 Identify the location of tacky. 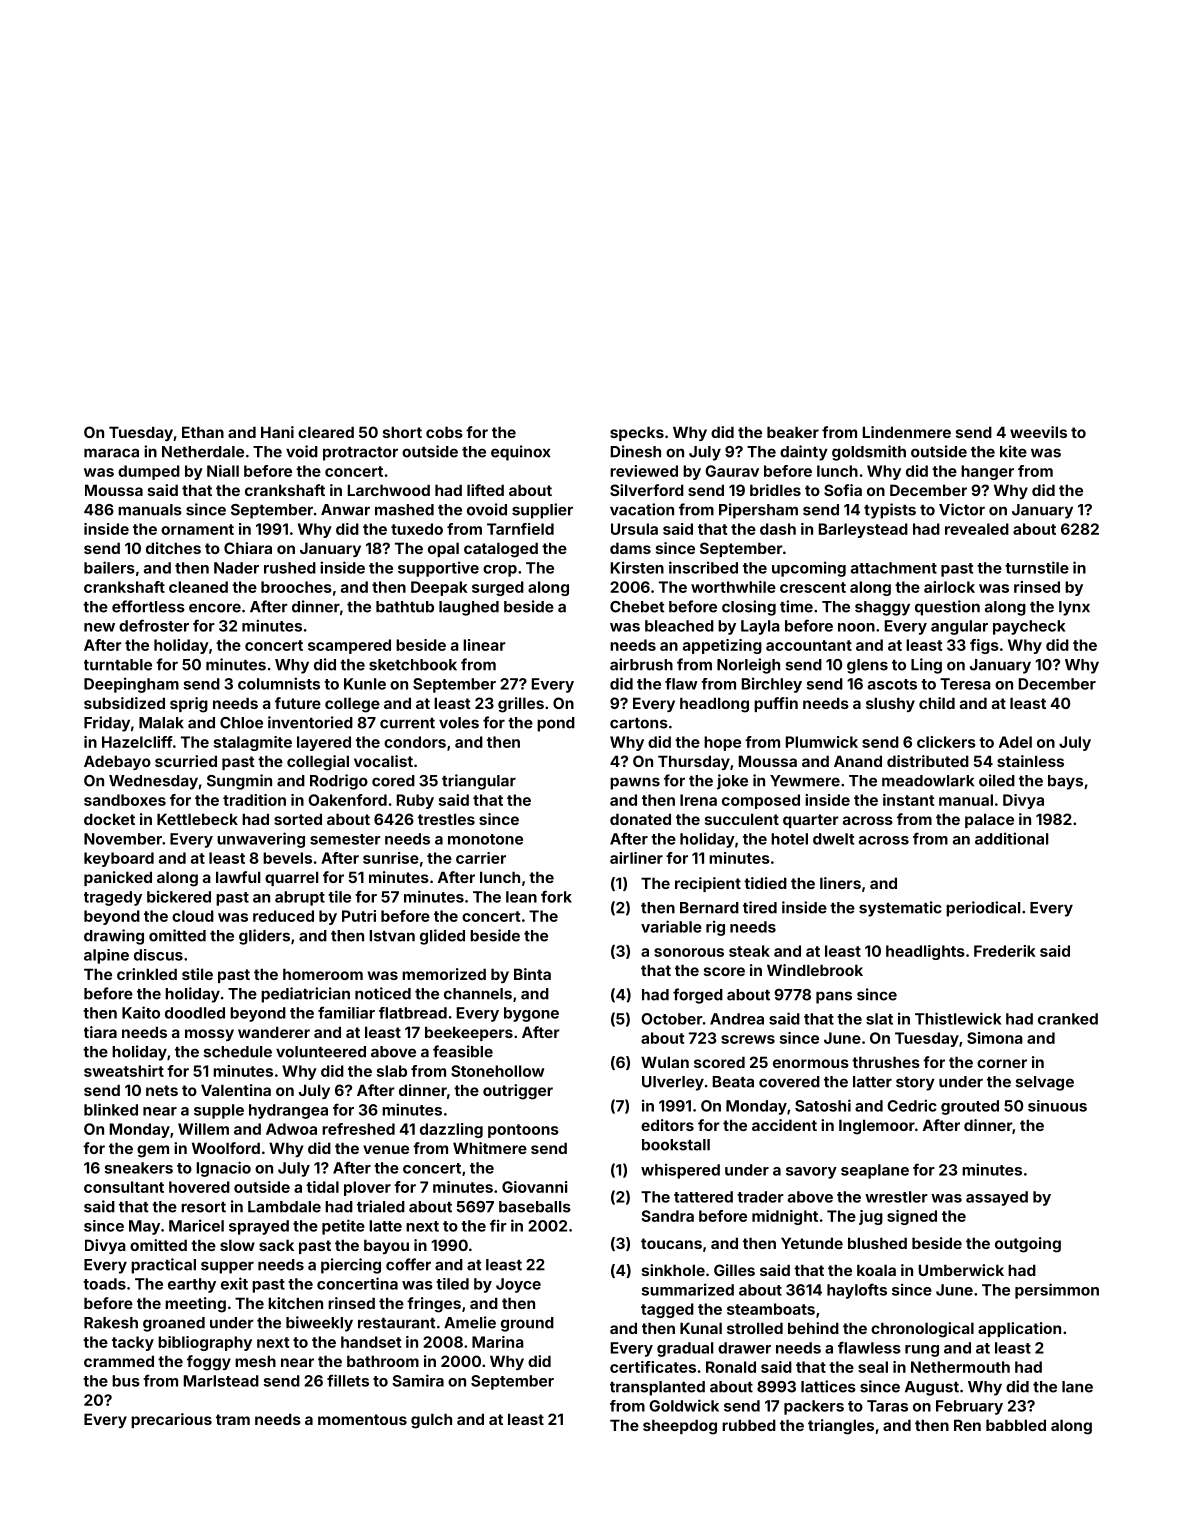
(133, 1343).
